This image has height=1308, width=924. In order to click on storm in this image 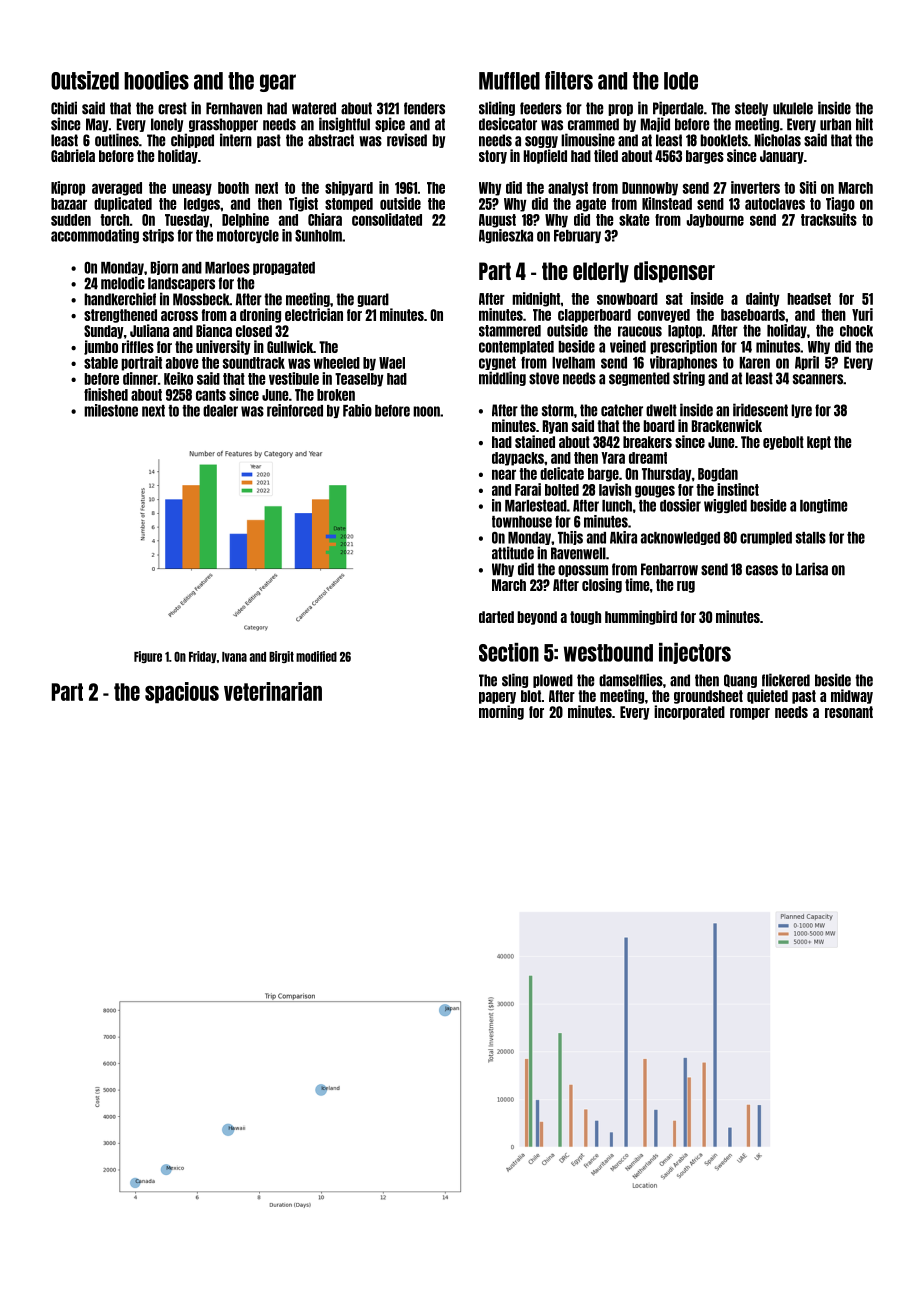, I will do `click(558, 410)`.
